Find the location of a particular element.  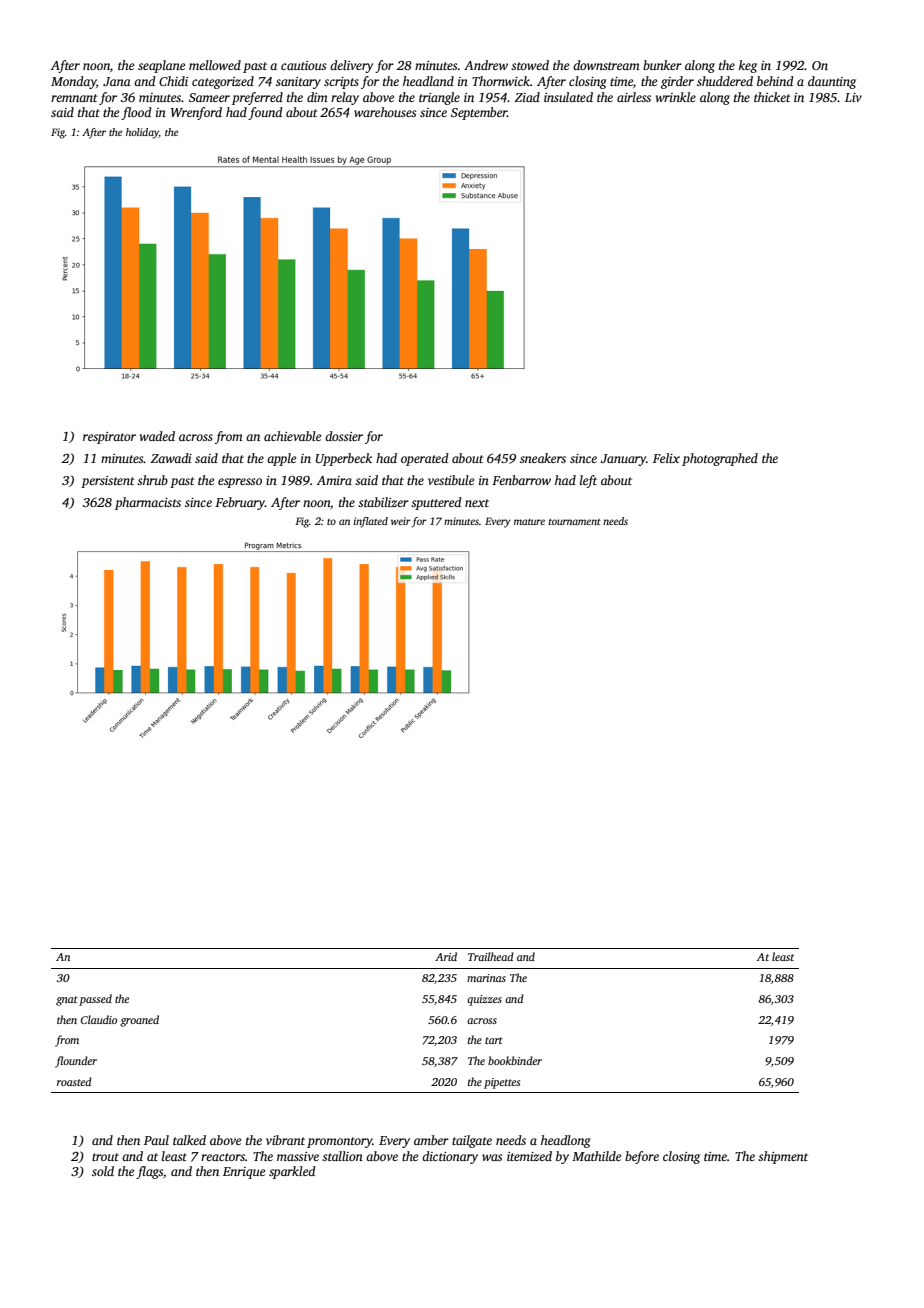

Arid is located at coordinates (446, 956).
